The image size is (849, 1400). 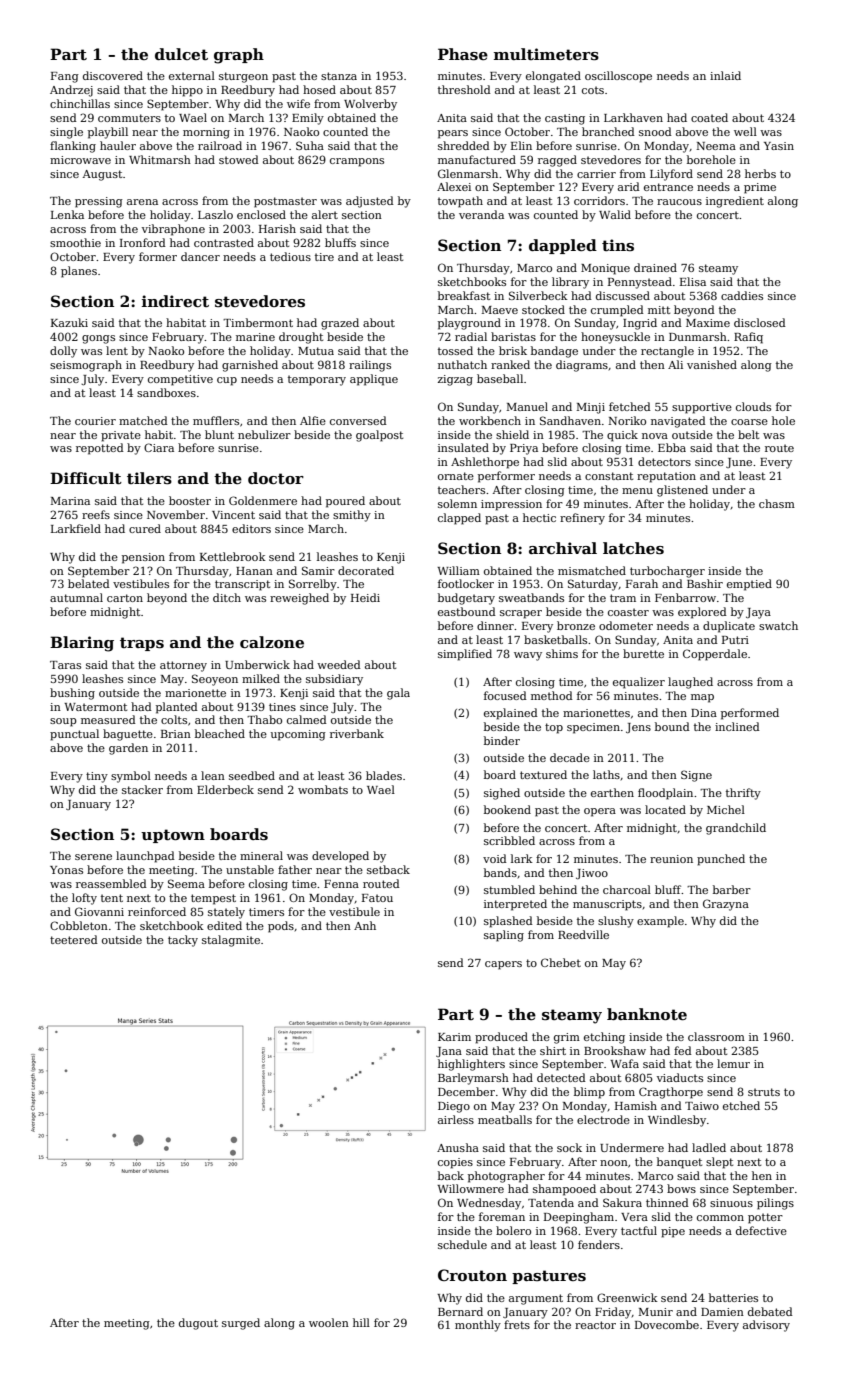 What do you see at coordinates (726, 905) in the screenshot?
I see `Grazyna` at bounding box center [726, 905].
